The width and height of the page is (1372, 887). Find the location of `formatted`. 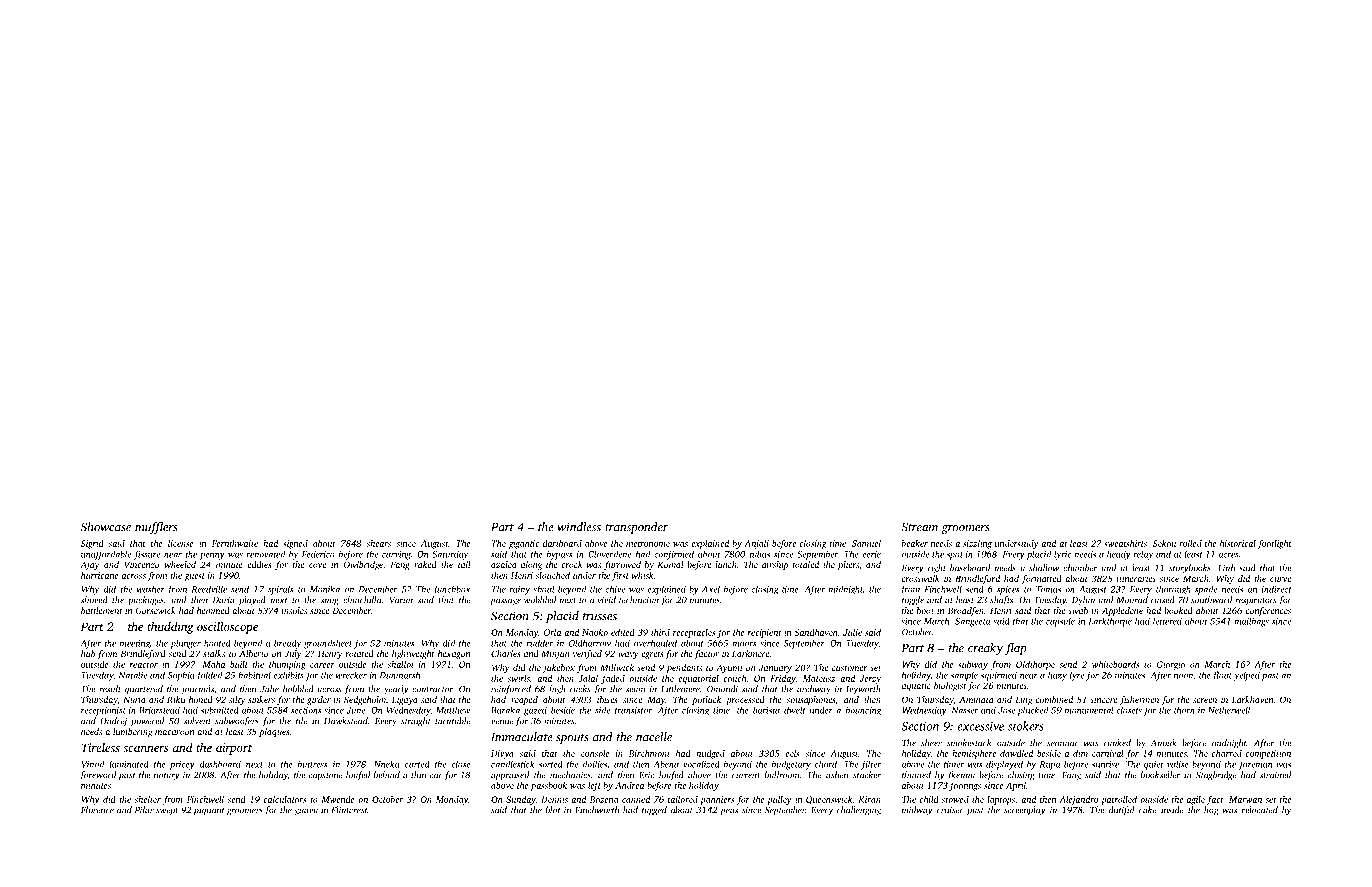

formatted is located at coordinates (1041, 579).
